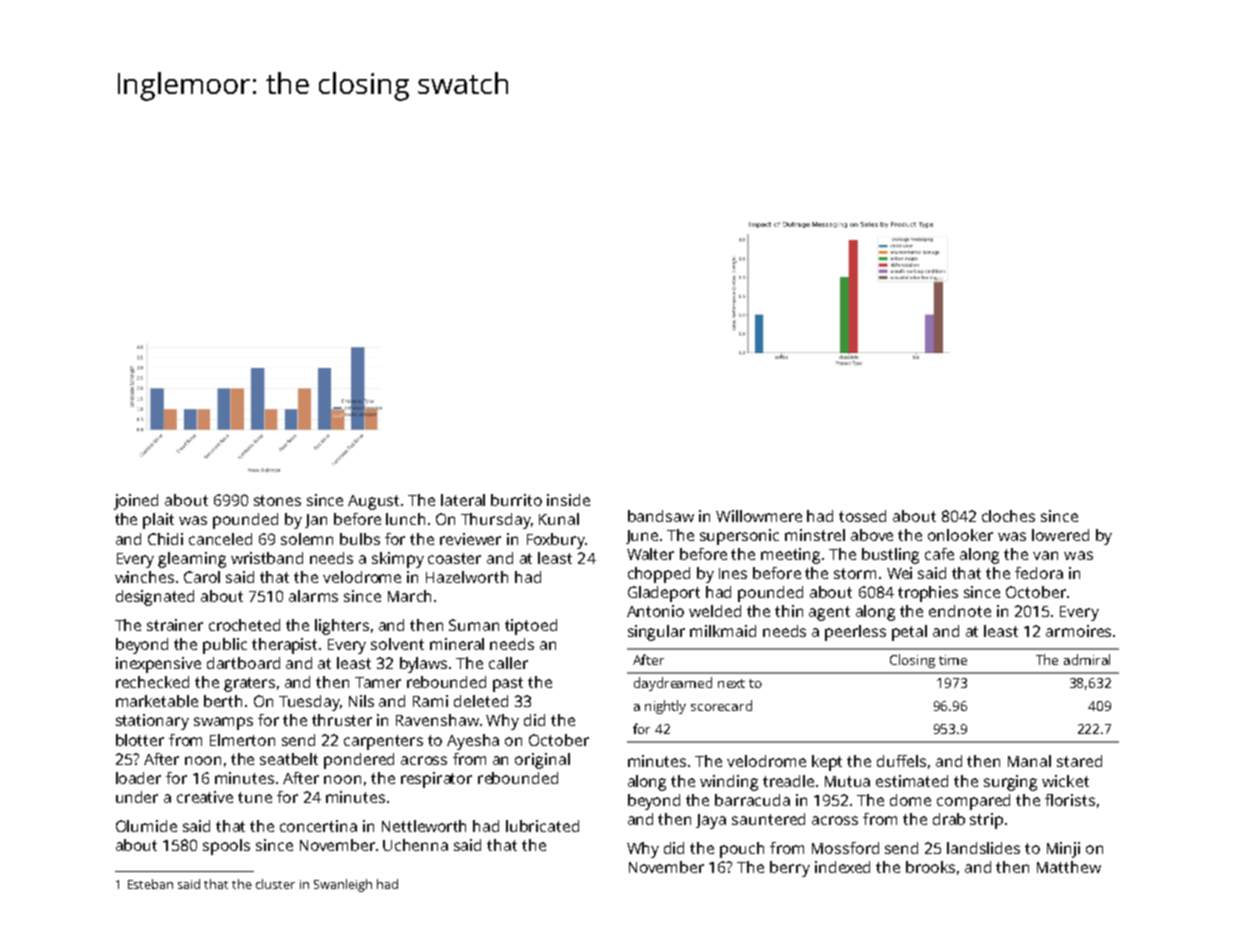 Image resolution: width=1233 pixels, height=952 pixels. What do you see at coordinates (140, 740) in the screenshot?
I see `blotter` at bounding box center [140, 740].
